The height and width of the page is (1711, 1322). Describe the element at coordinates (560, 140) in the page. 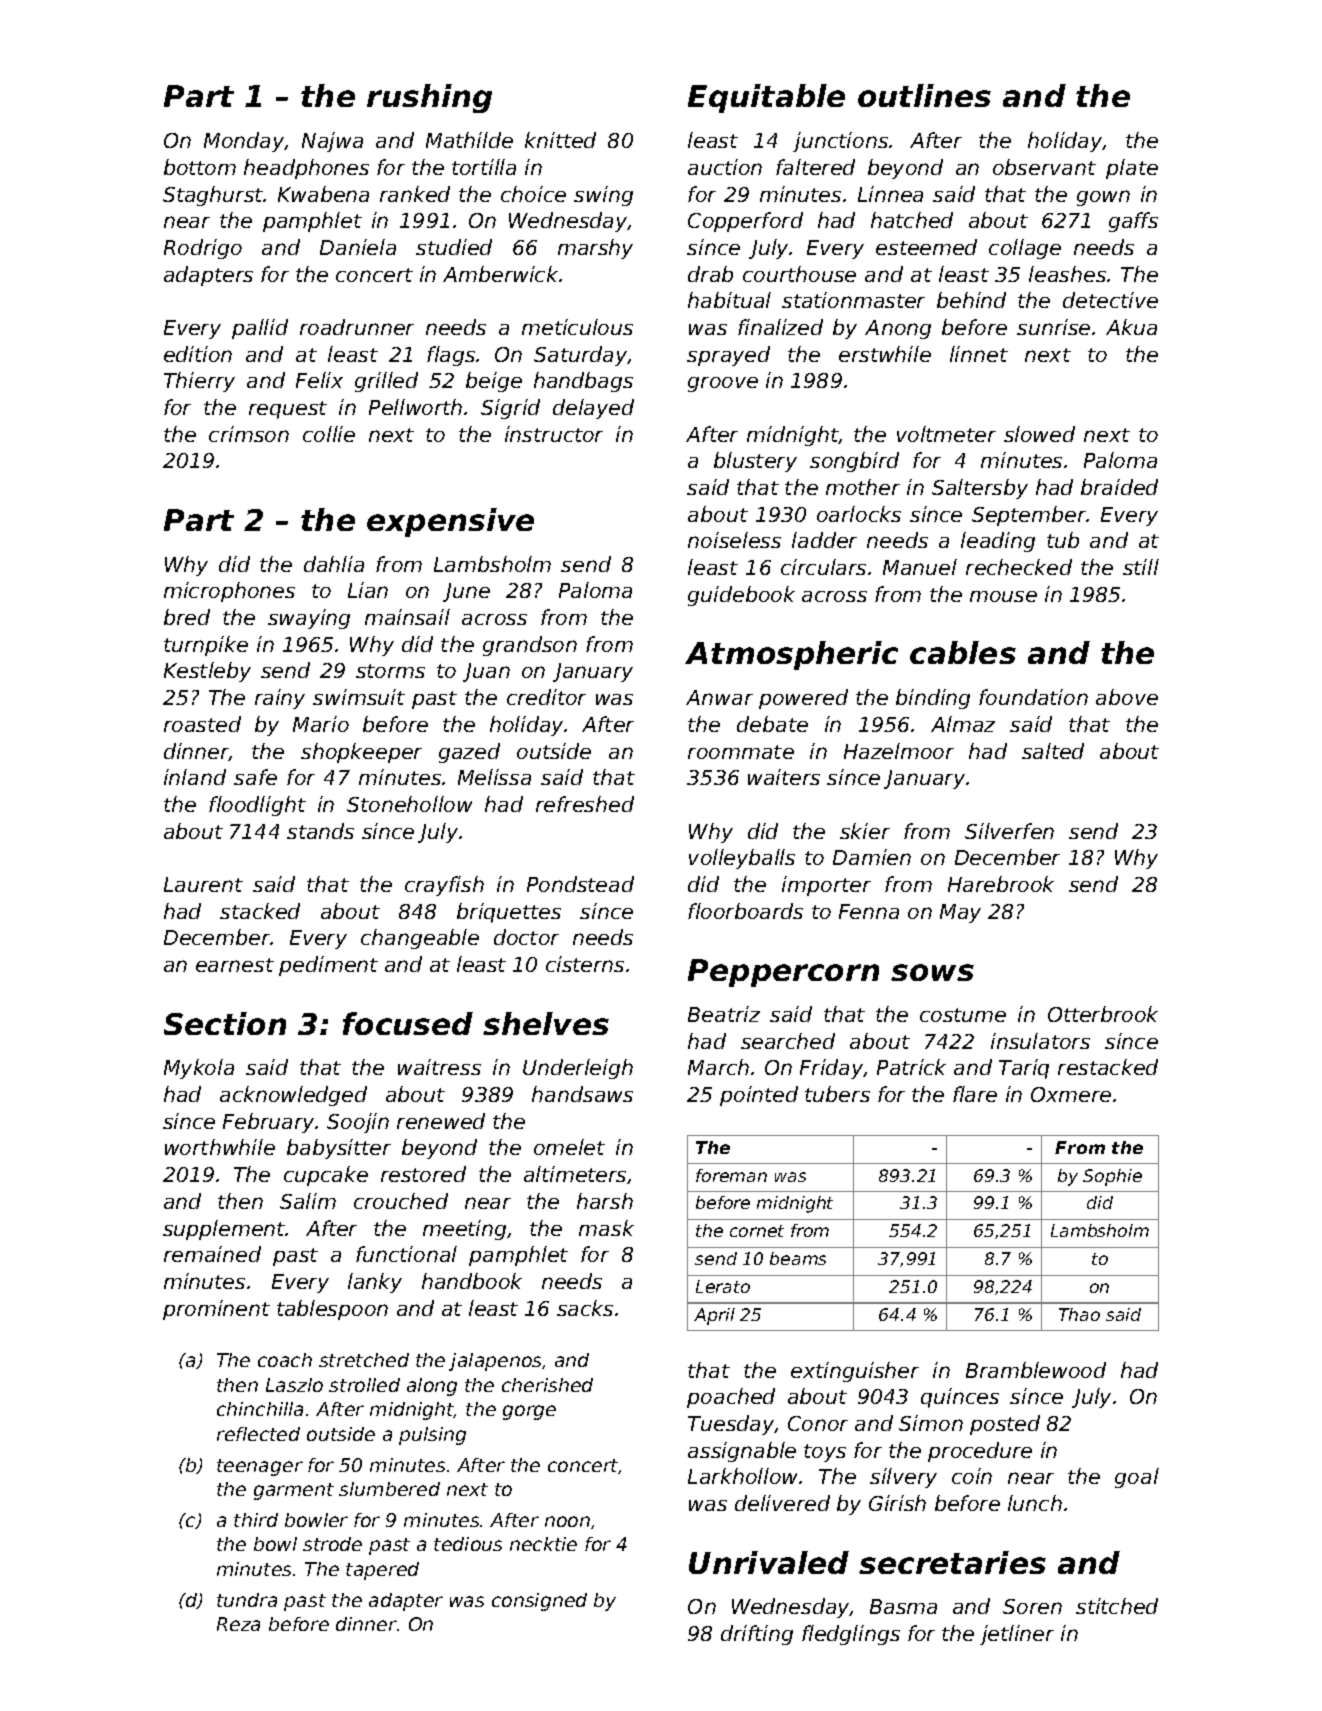

I see `knitted` at that location.
